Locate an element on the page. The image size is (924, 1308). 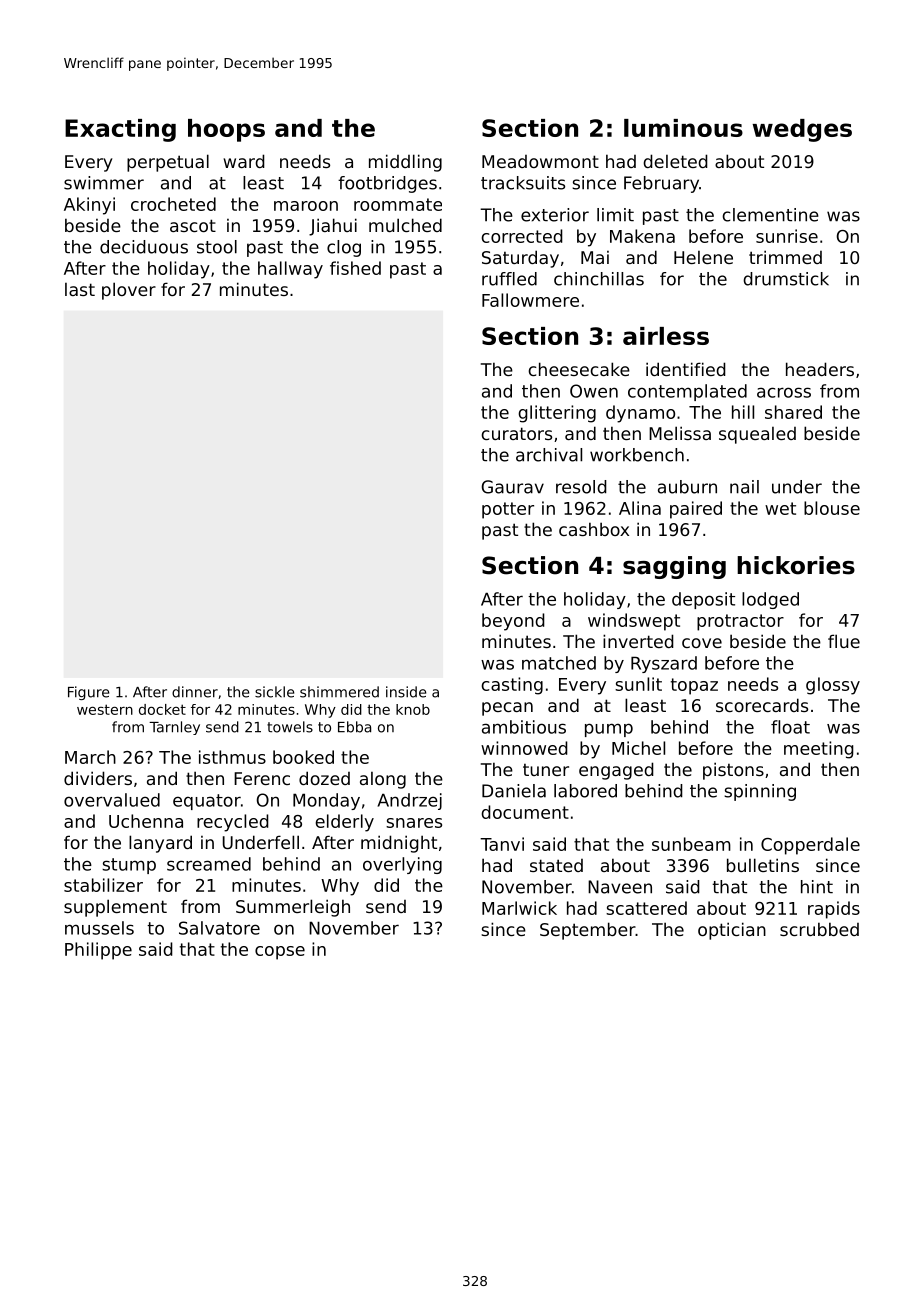
winnowed is located at coordinates (524, 748).
